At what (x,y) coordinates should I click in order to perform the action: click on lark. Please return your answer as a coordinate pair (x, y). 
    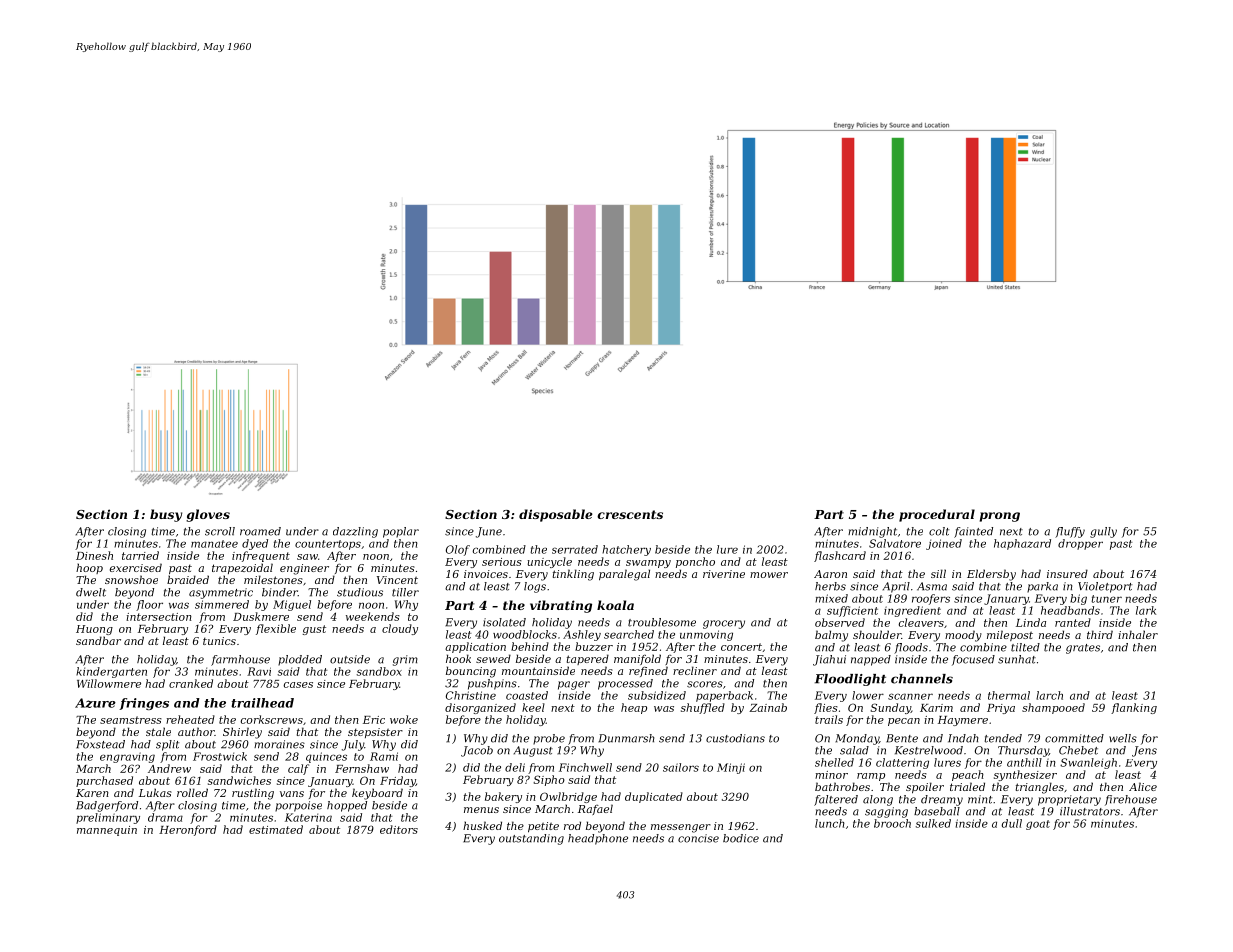
    Looking at the image, I should click on (1146, 610).
